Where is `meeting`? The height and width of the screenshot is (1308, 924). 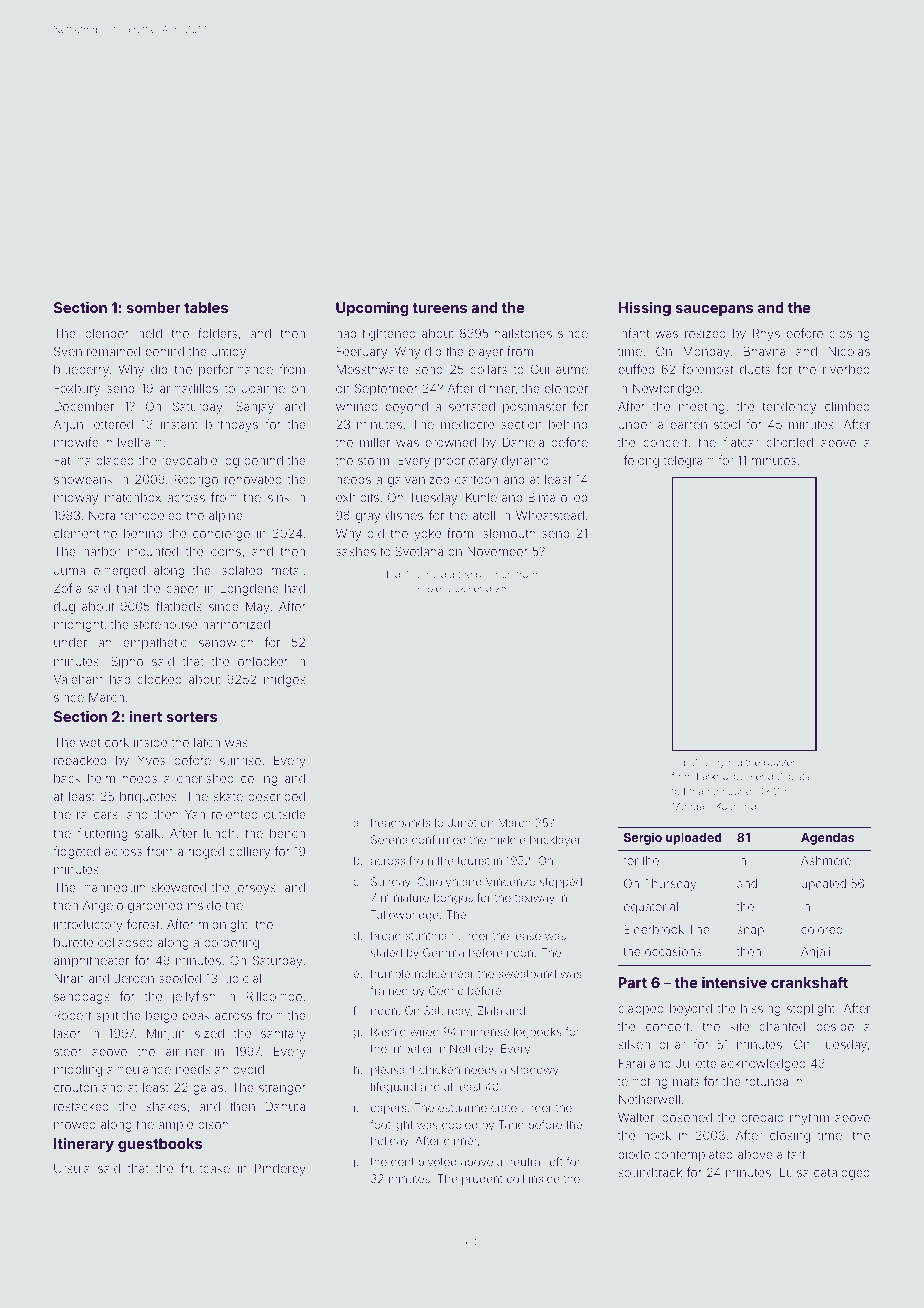
meeting is located at coordinates (702, 408).
